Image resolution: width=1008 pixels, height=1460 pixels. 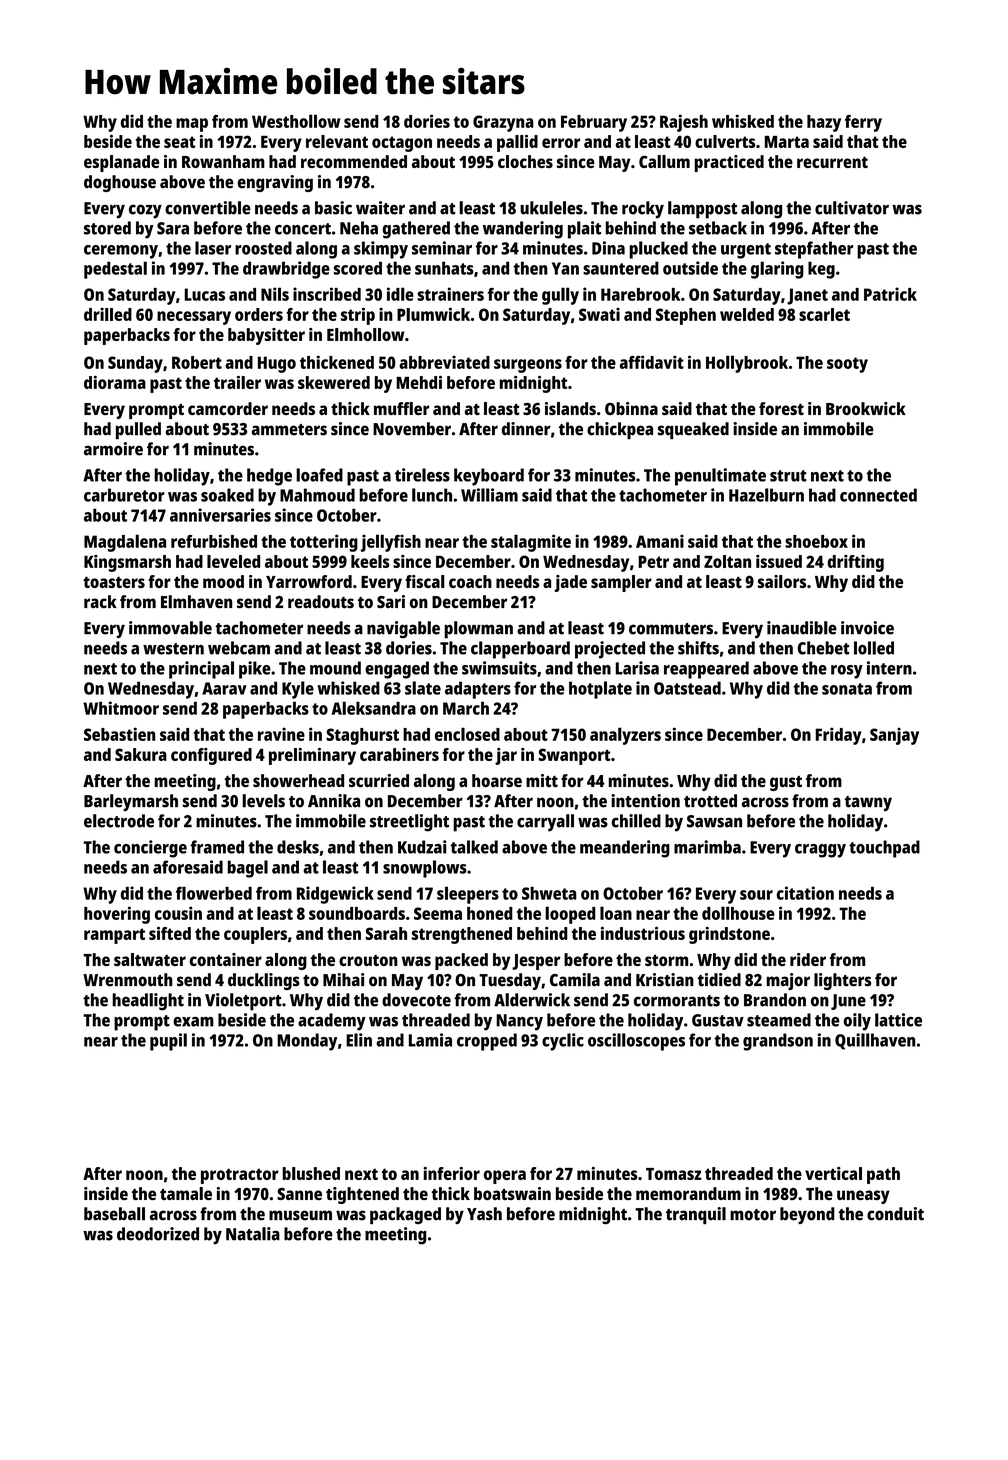 What do you see at coordinates (503, 123) in the screenshot?
I see `Grazyna` at bounding box center [503, 123].
